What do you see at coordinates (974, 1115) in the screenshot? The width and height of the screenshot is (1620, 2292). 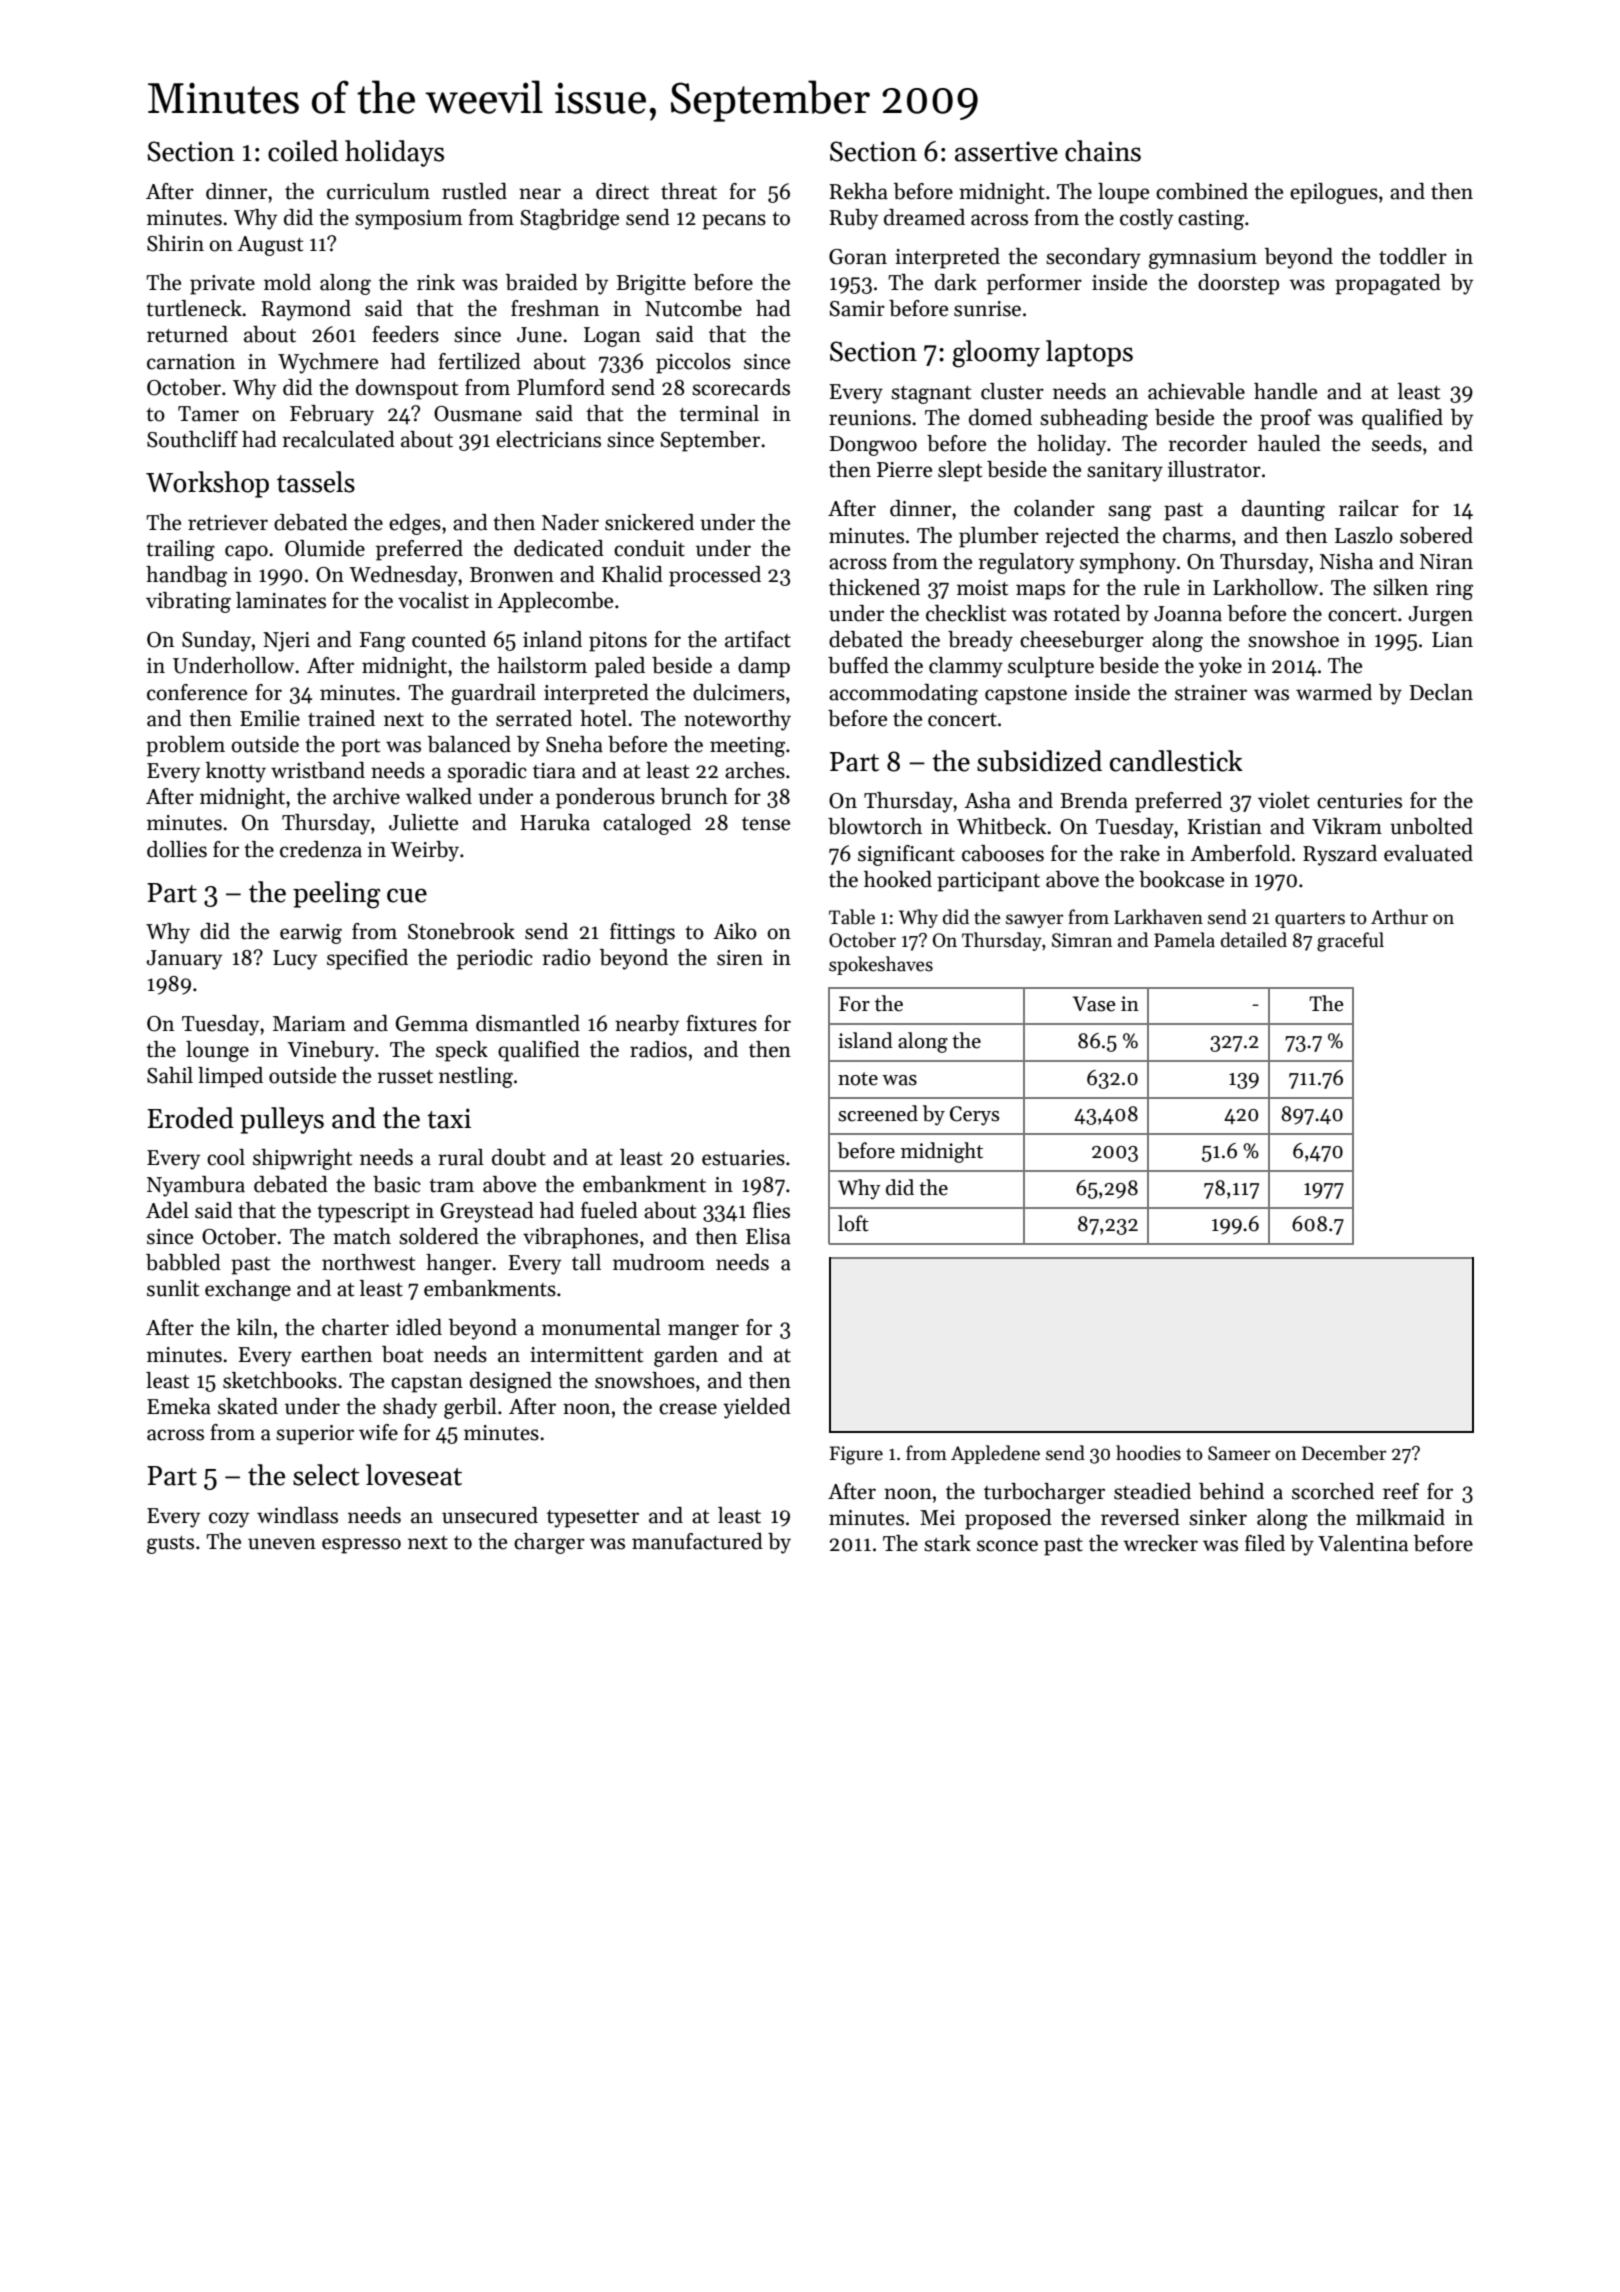 I see `Cerys` at bounding box center [974, 1115].
